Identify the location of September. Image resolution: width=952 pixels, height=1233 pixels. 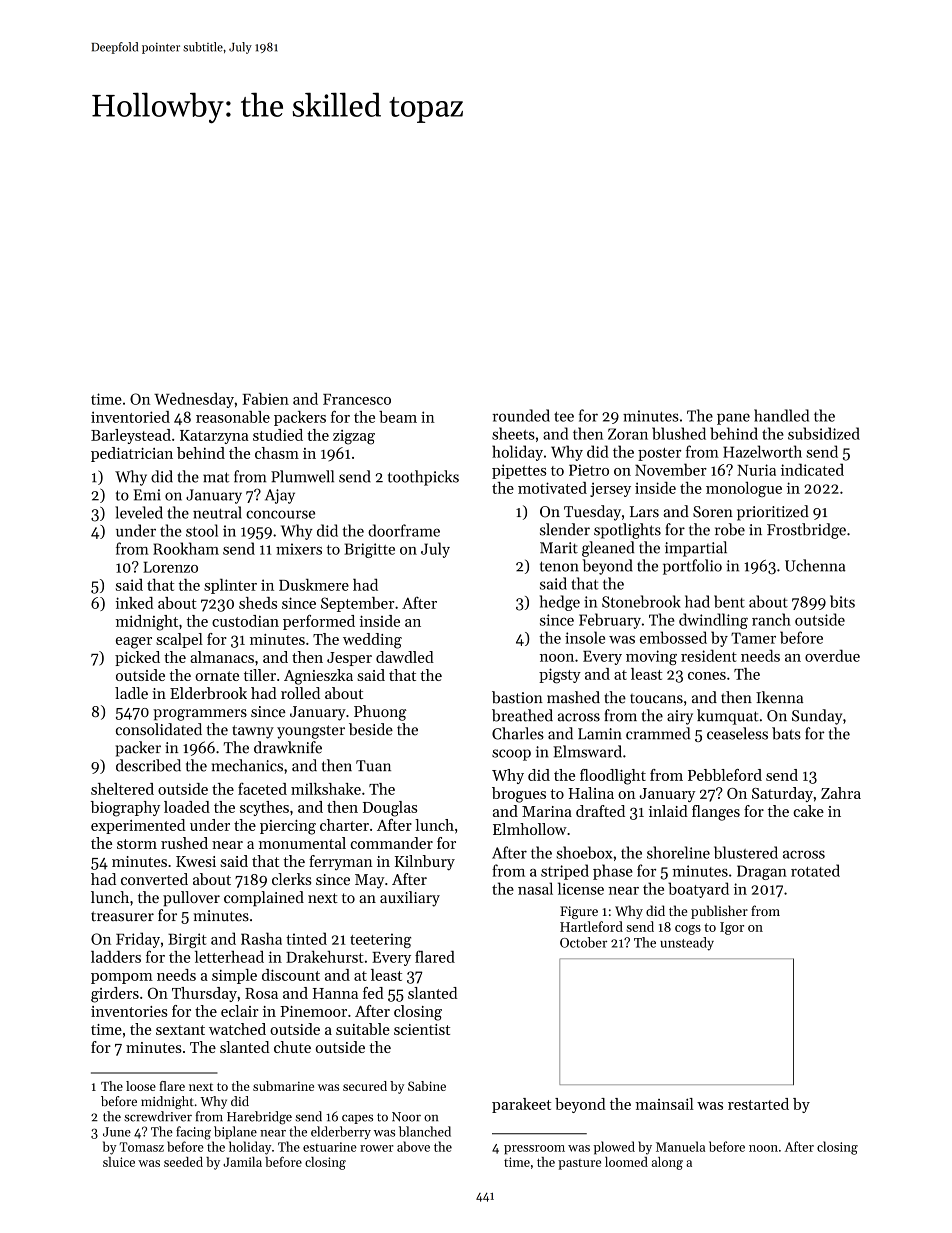
(357, 604).
